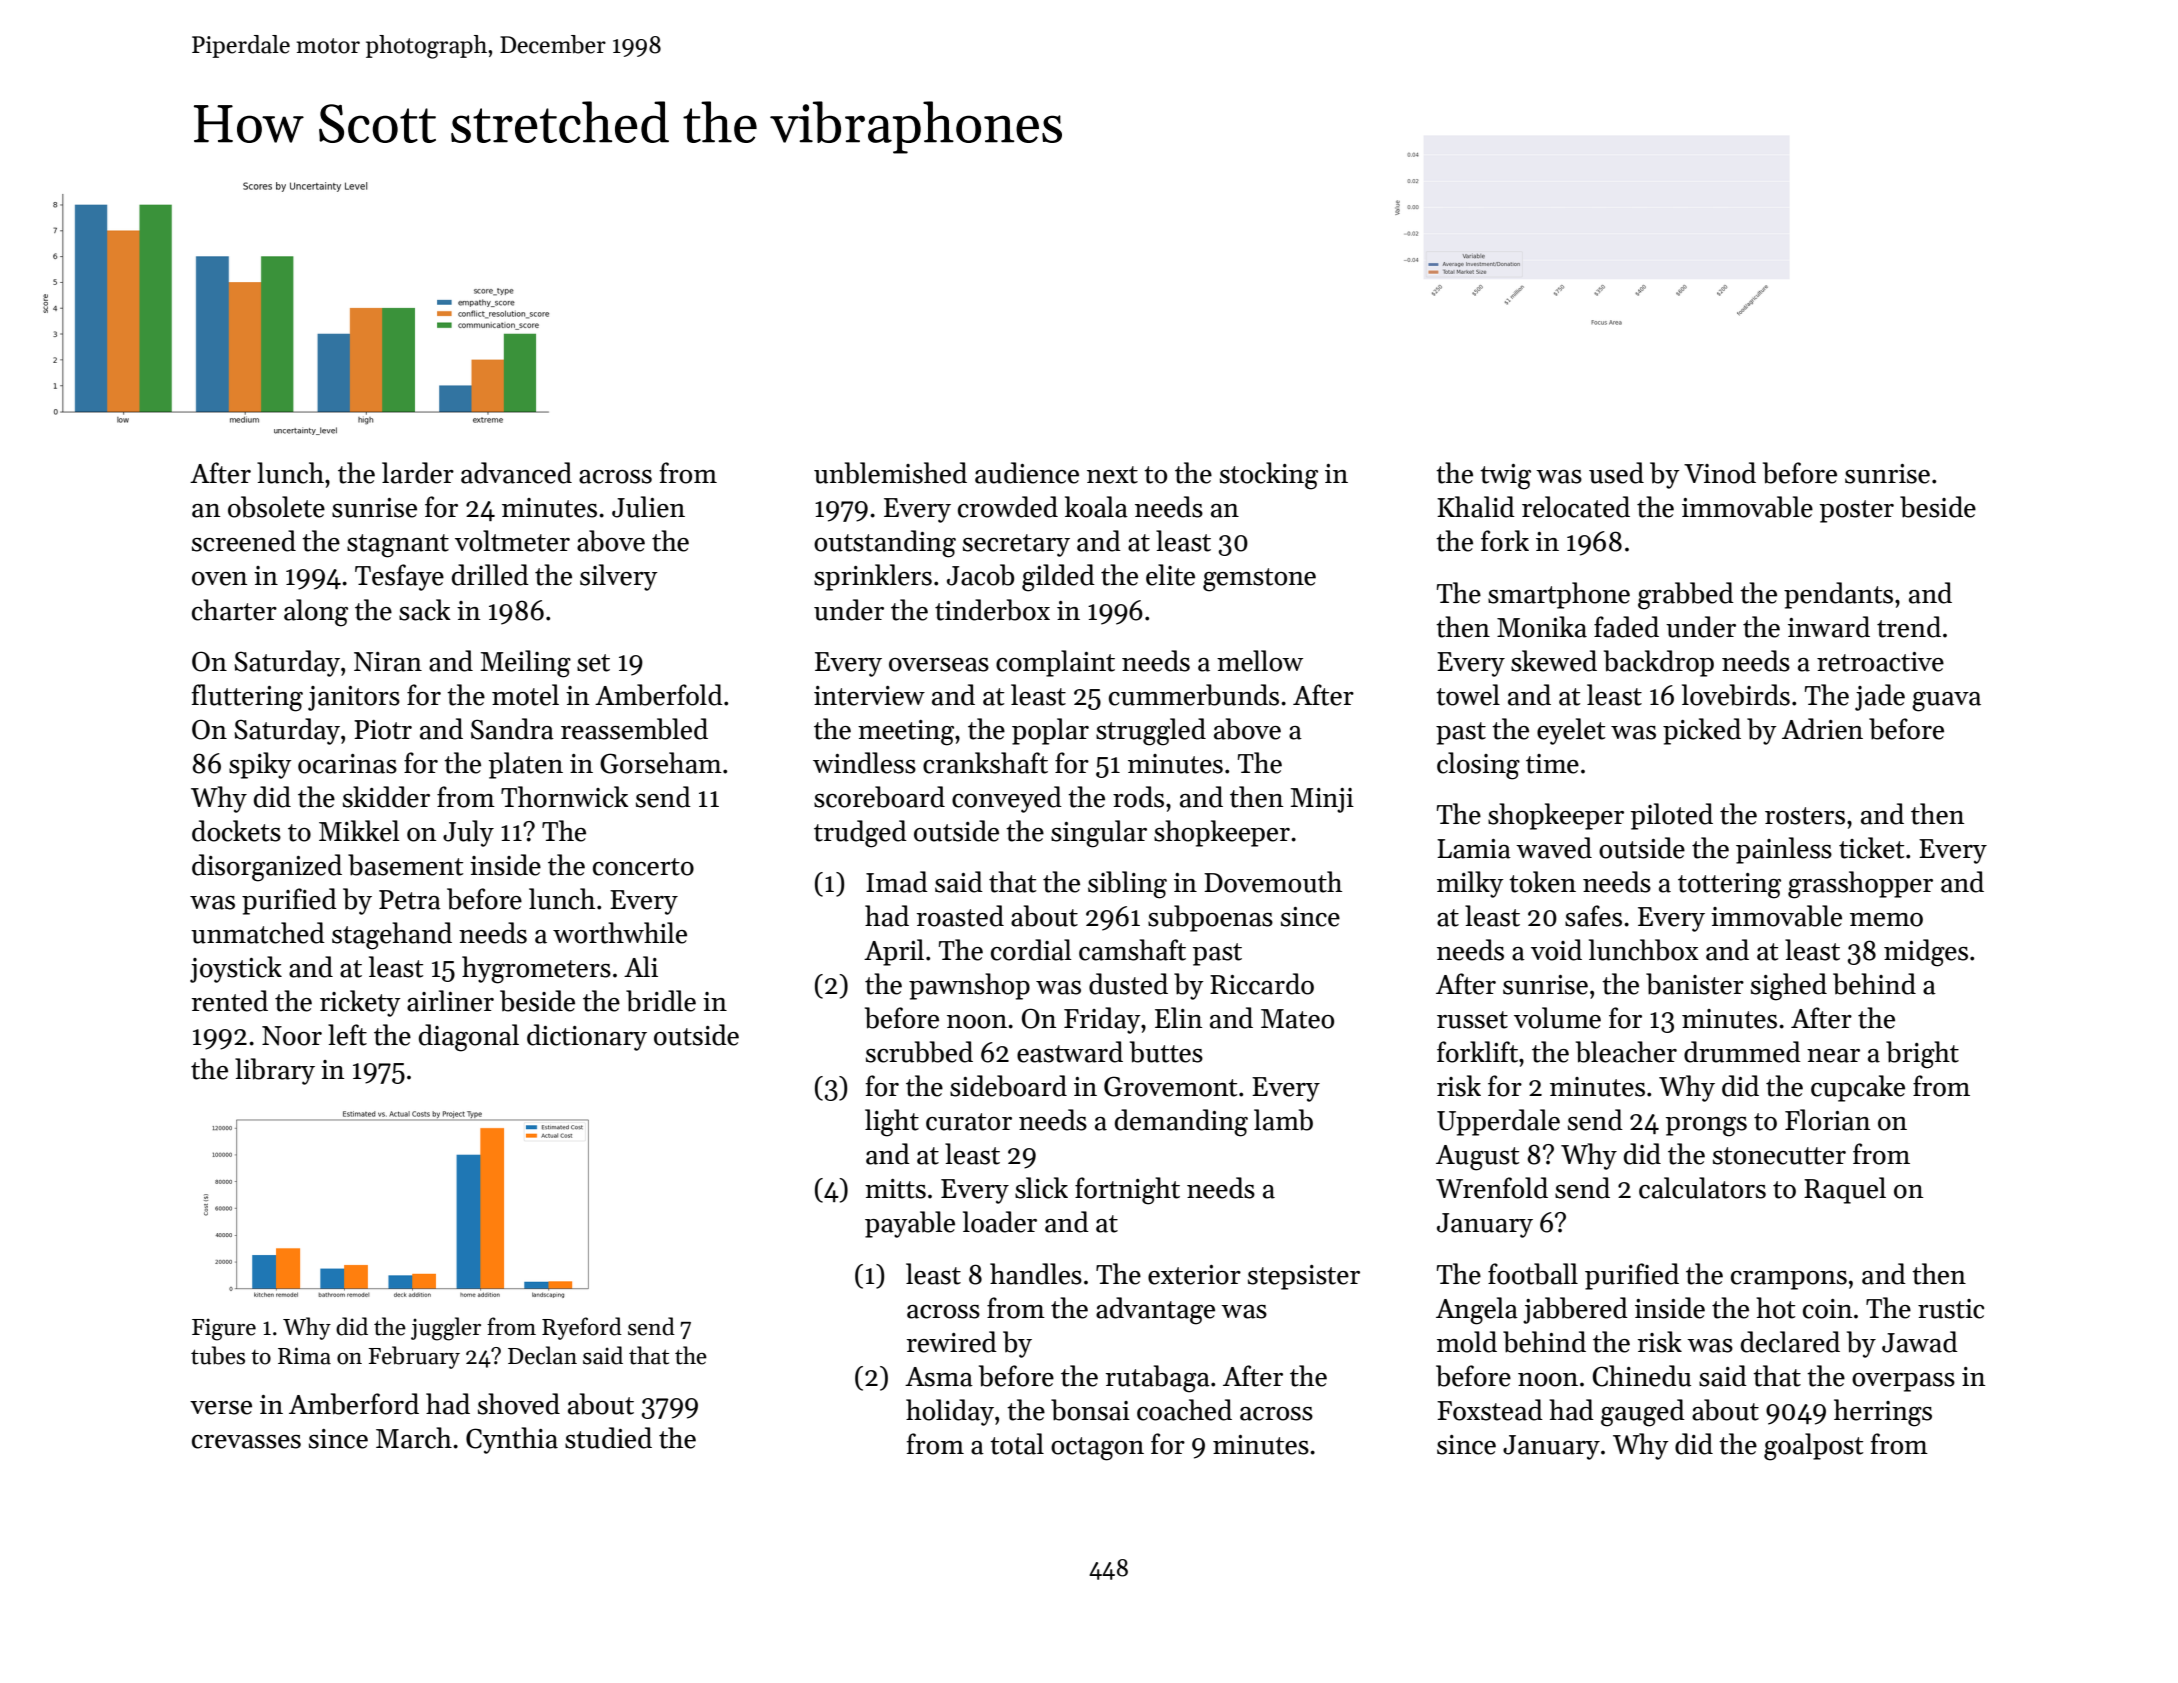  What do you see at coordinates (386, 797) in the screenshot?
I see `skidder` at bounding box center [386, 797].
